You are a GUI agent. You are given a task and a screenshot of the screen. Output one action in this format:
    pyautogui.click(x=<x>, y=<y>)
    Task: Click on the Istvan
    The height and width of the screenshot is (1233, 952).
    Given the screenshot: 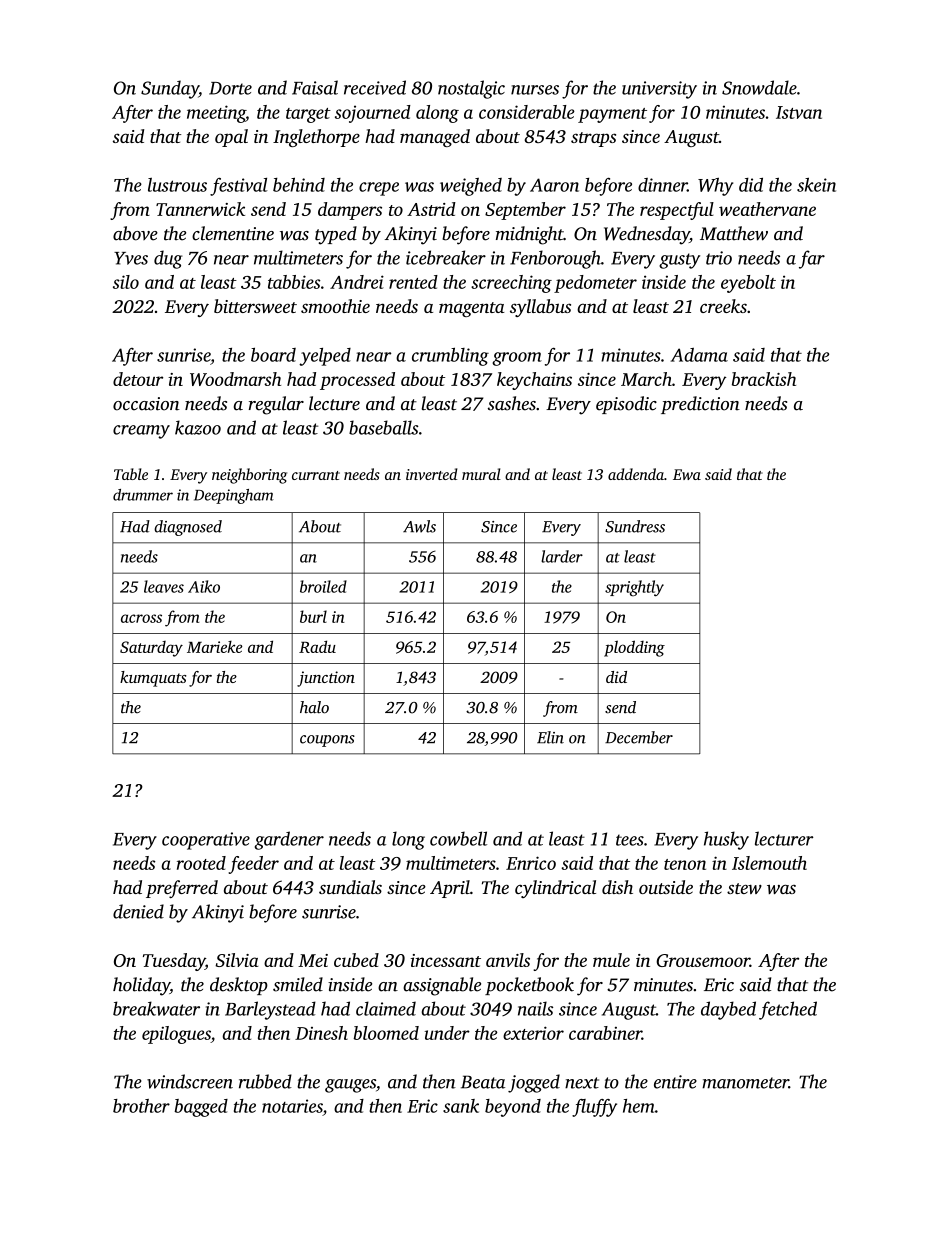 What is the action you would take?
    pyautogui.click(x=799, y=112)
